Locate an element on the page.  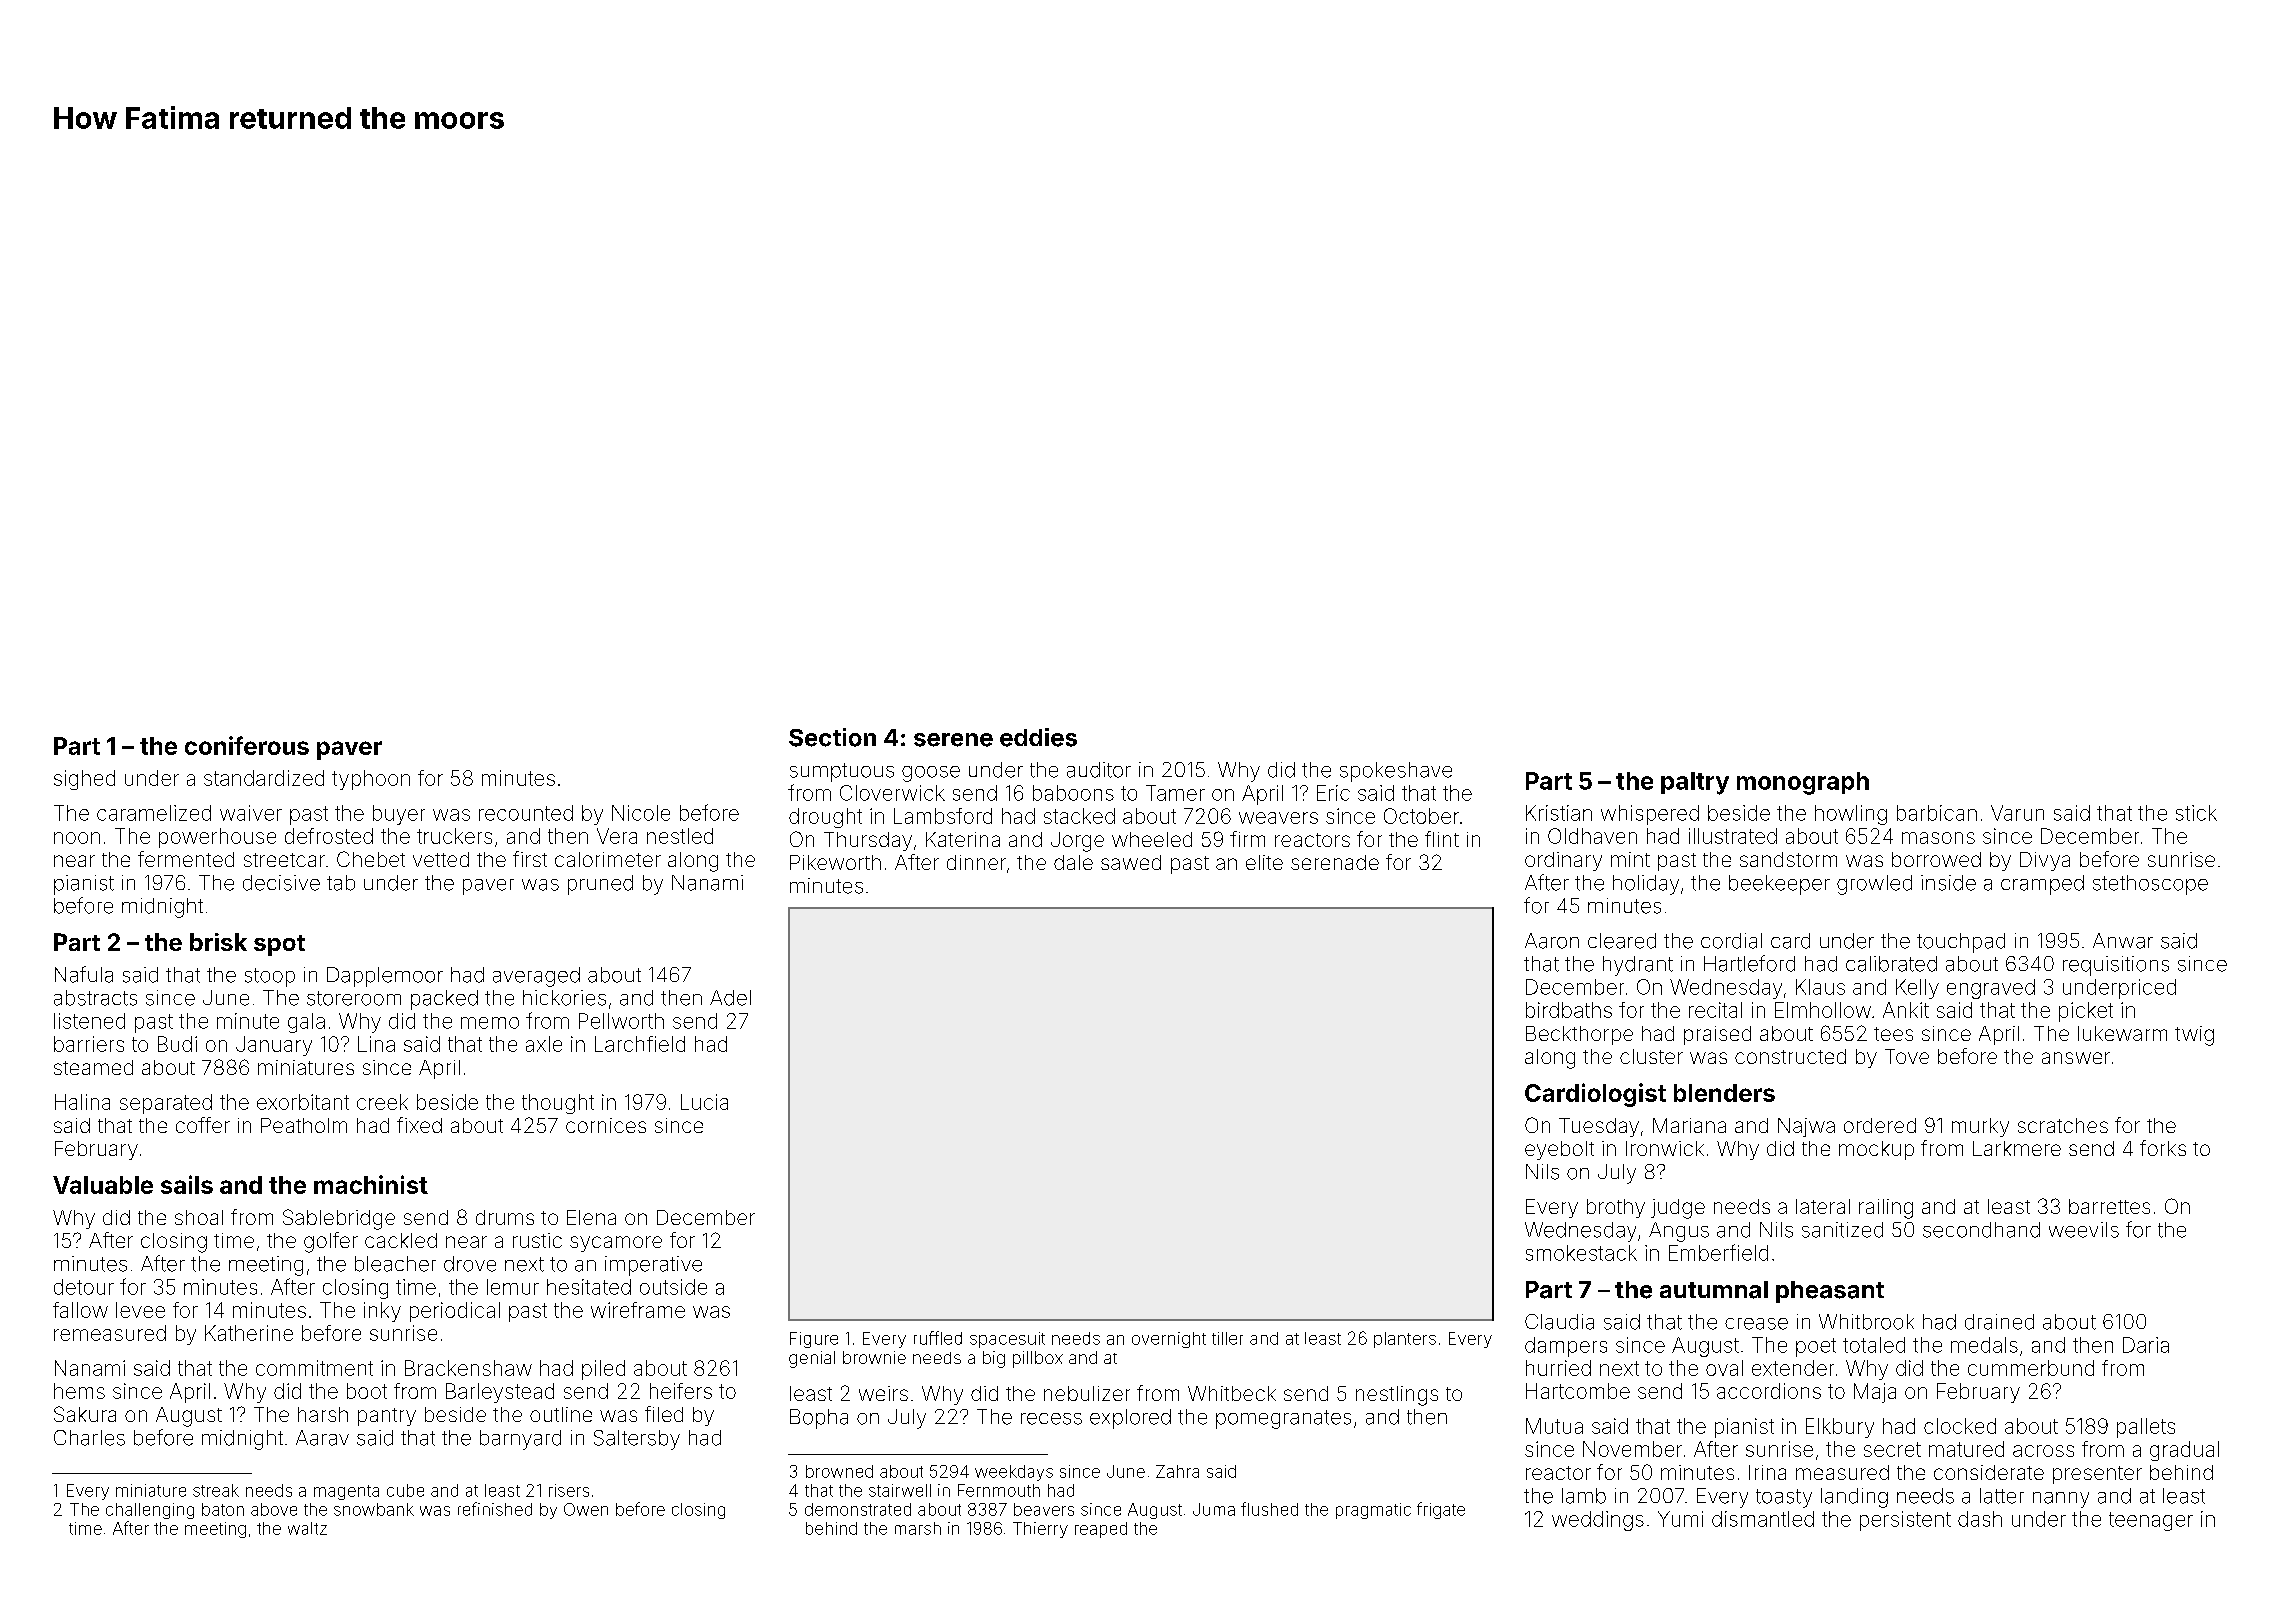
eddies is located at coordinates (1038, 737).
